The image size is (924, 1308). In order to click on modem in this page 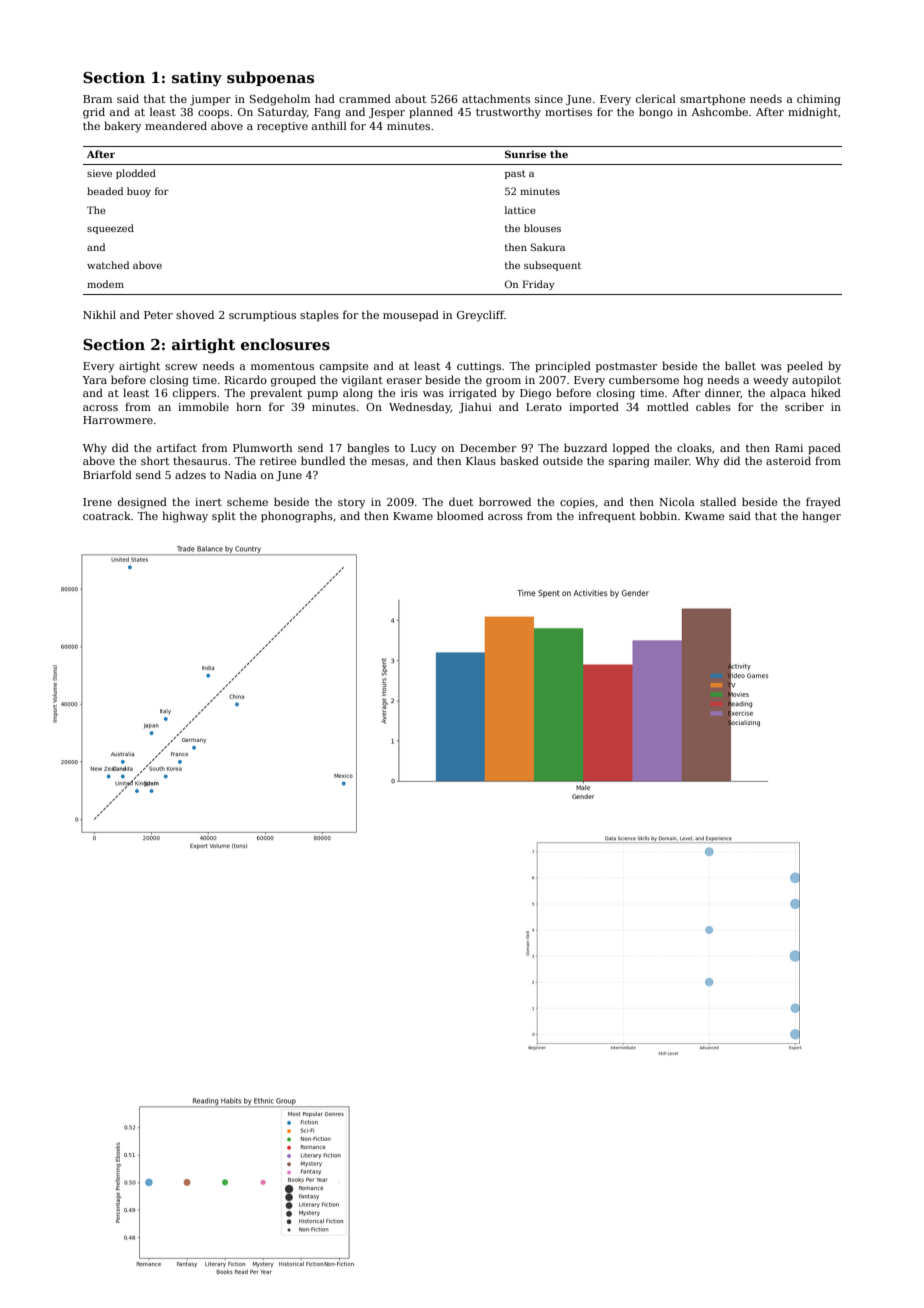, I will do `click(105, 284)`.
